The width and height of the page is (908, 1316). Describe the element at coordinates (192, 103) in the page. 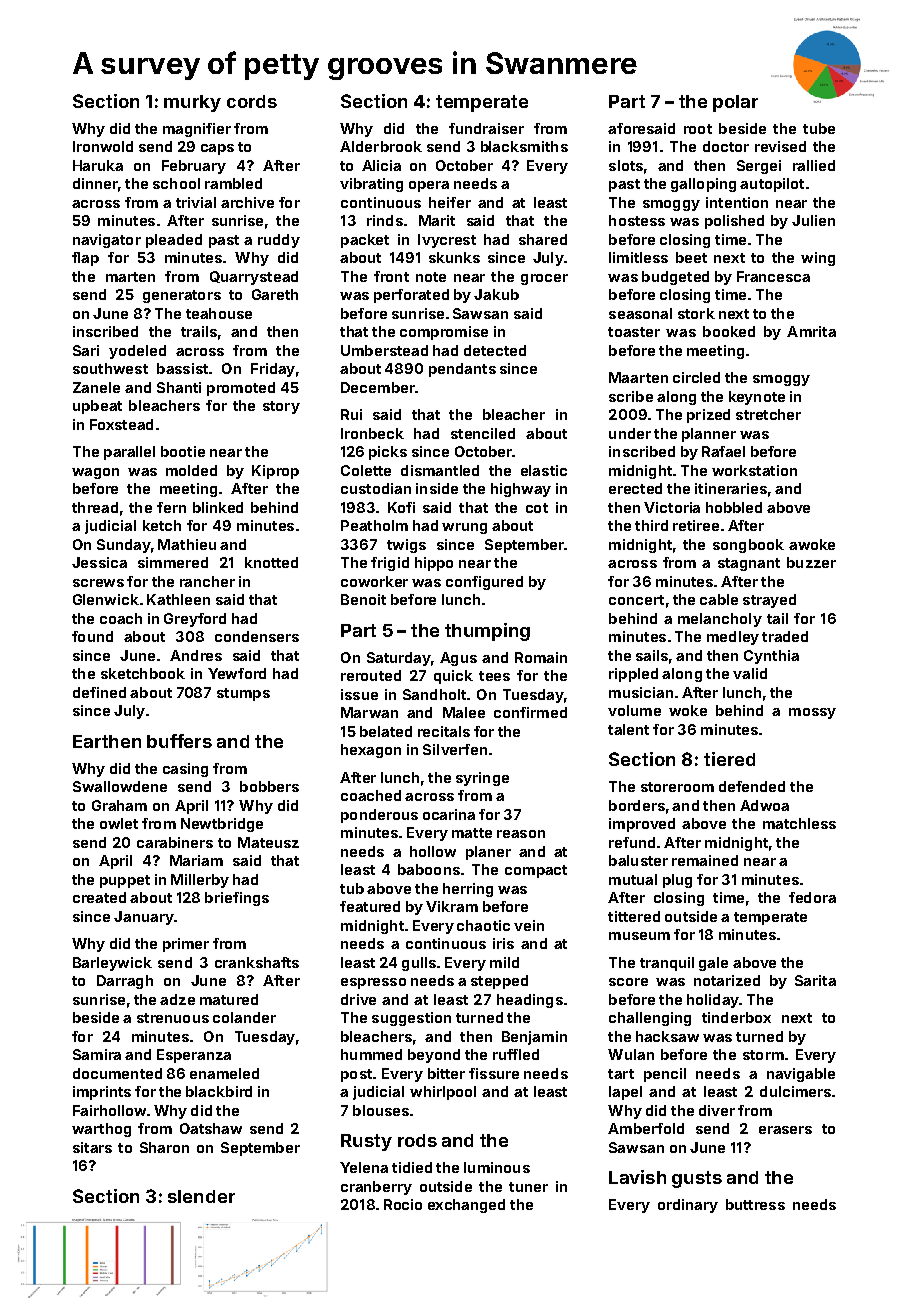

I see `murky` at that location.
